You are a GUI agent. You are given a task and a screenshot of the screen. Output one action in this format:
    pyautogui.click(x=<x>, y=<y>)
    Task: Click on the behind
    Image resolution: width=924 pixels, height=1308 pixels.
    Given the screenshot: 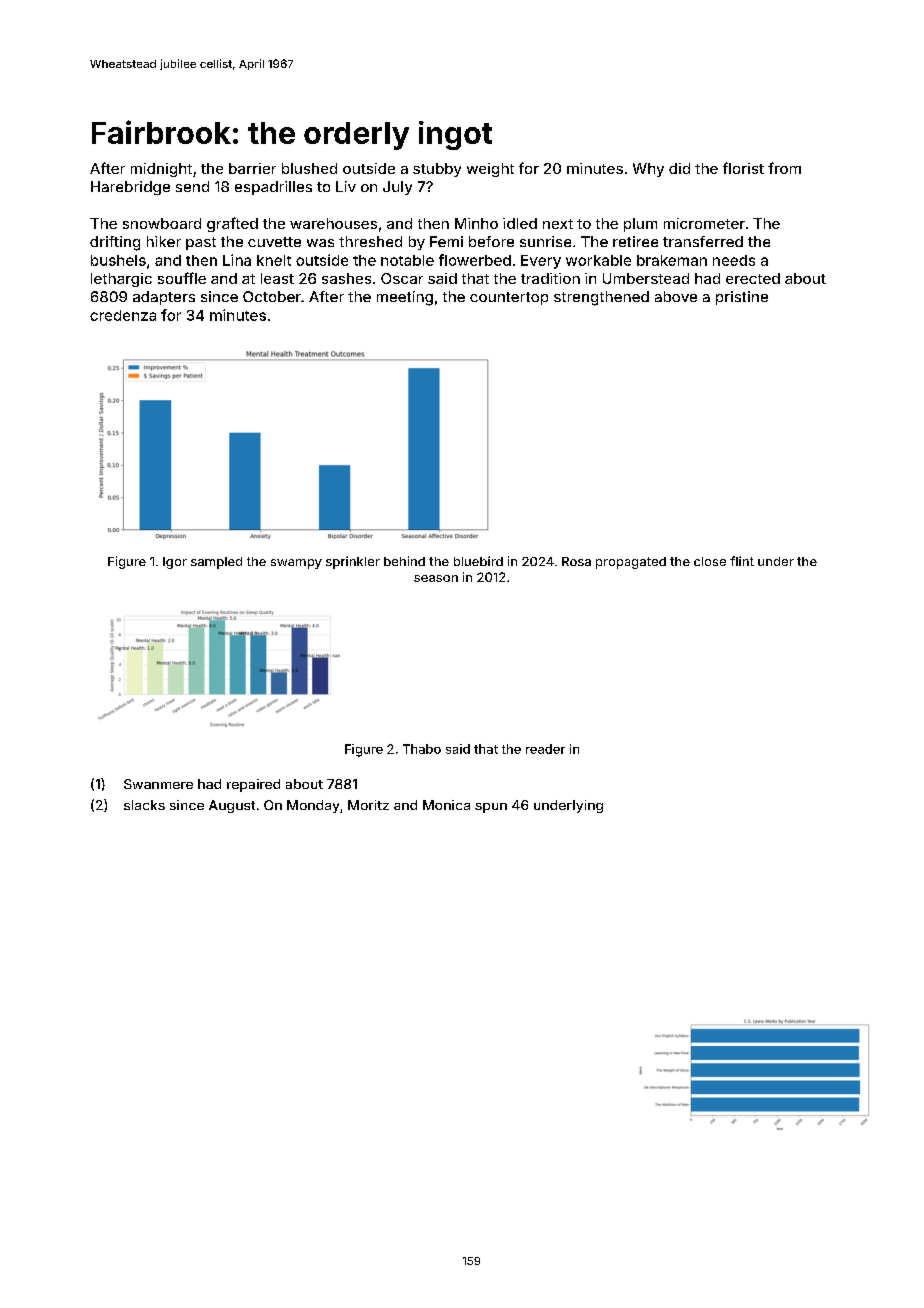 What is the action you would take?
    pyautogui.click(x=404, y=561)
